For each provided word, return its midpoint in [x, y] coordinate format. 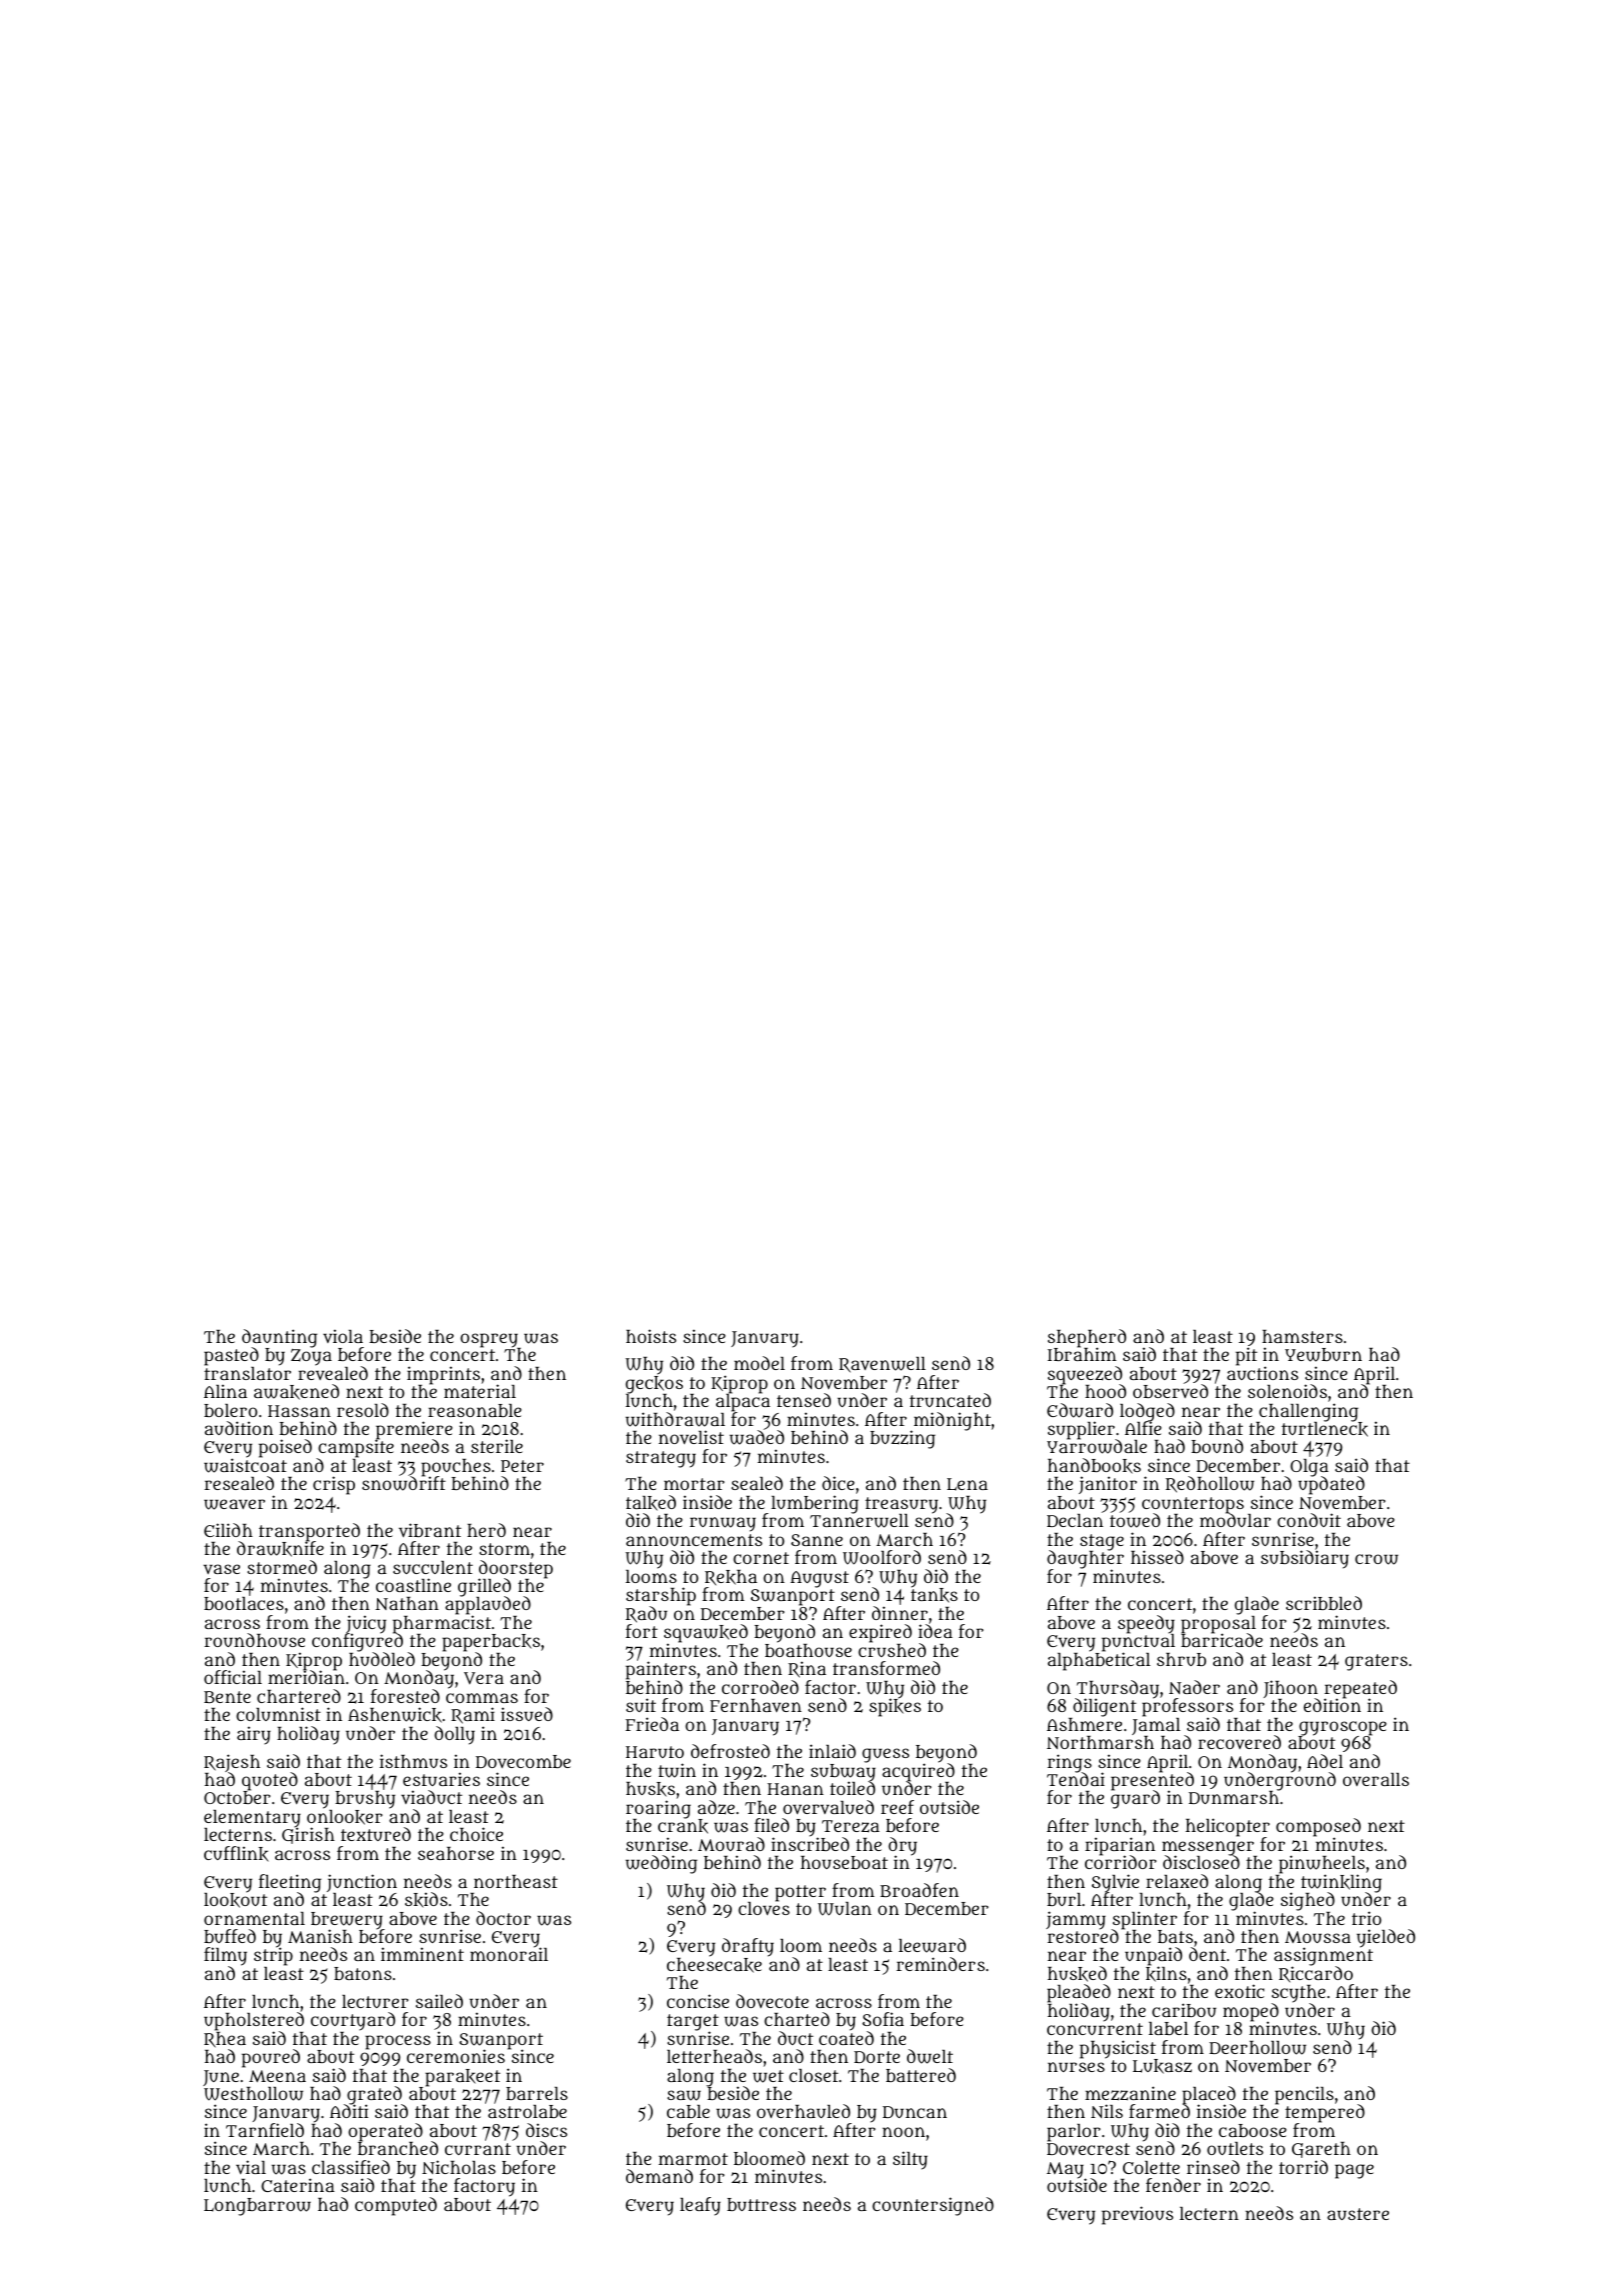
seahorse [456, 1853]
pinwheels [1322, 1864]
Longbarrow [257, 2207]
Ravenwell [882, 1365]
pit [1246, 1356]
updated [1331, 1486]
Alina [225, 1391]
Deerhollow [1257, 2048]
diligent [1104, 1707]
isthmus [413, 1761]
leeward [932, 1945]
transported [309, 1532]
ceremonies [456, 2056]
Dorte [877, 2057]
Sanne [817, 1540]
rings [1069, 1763]
